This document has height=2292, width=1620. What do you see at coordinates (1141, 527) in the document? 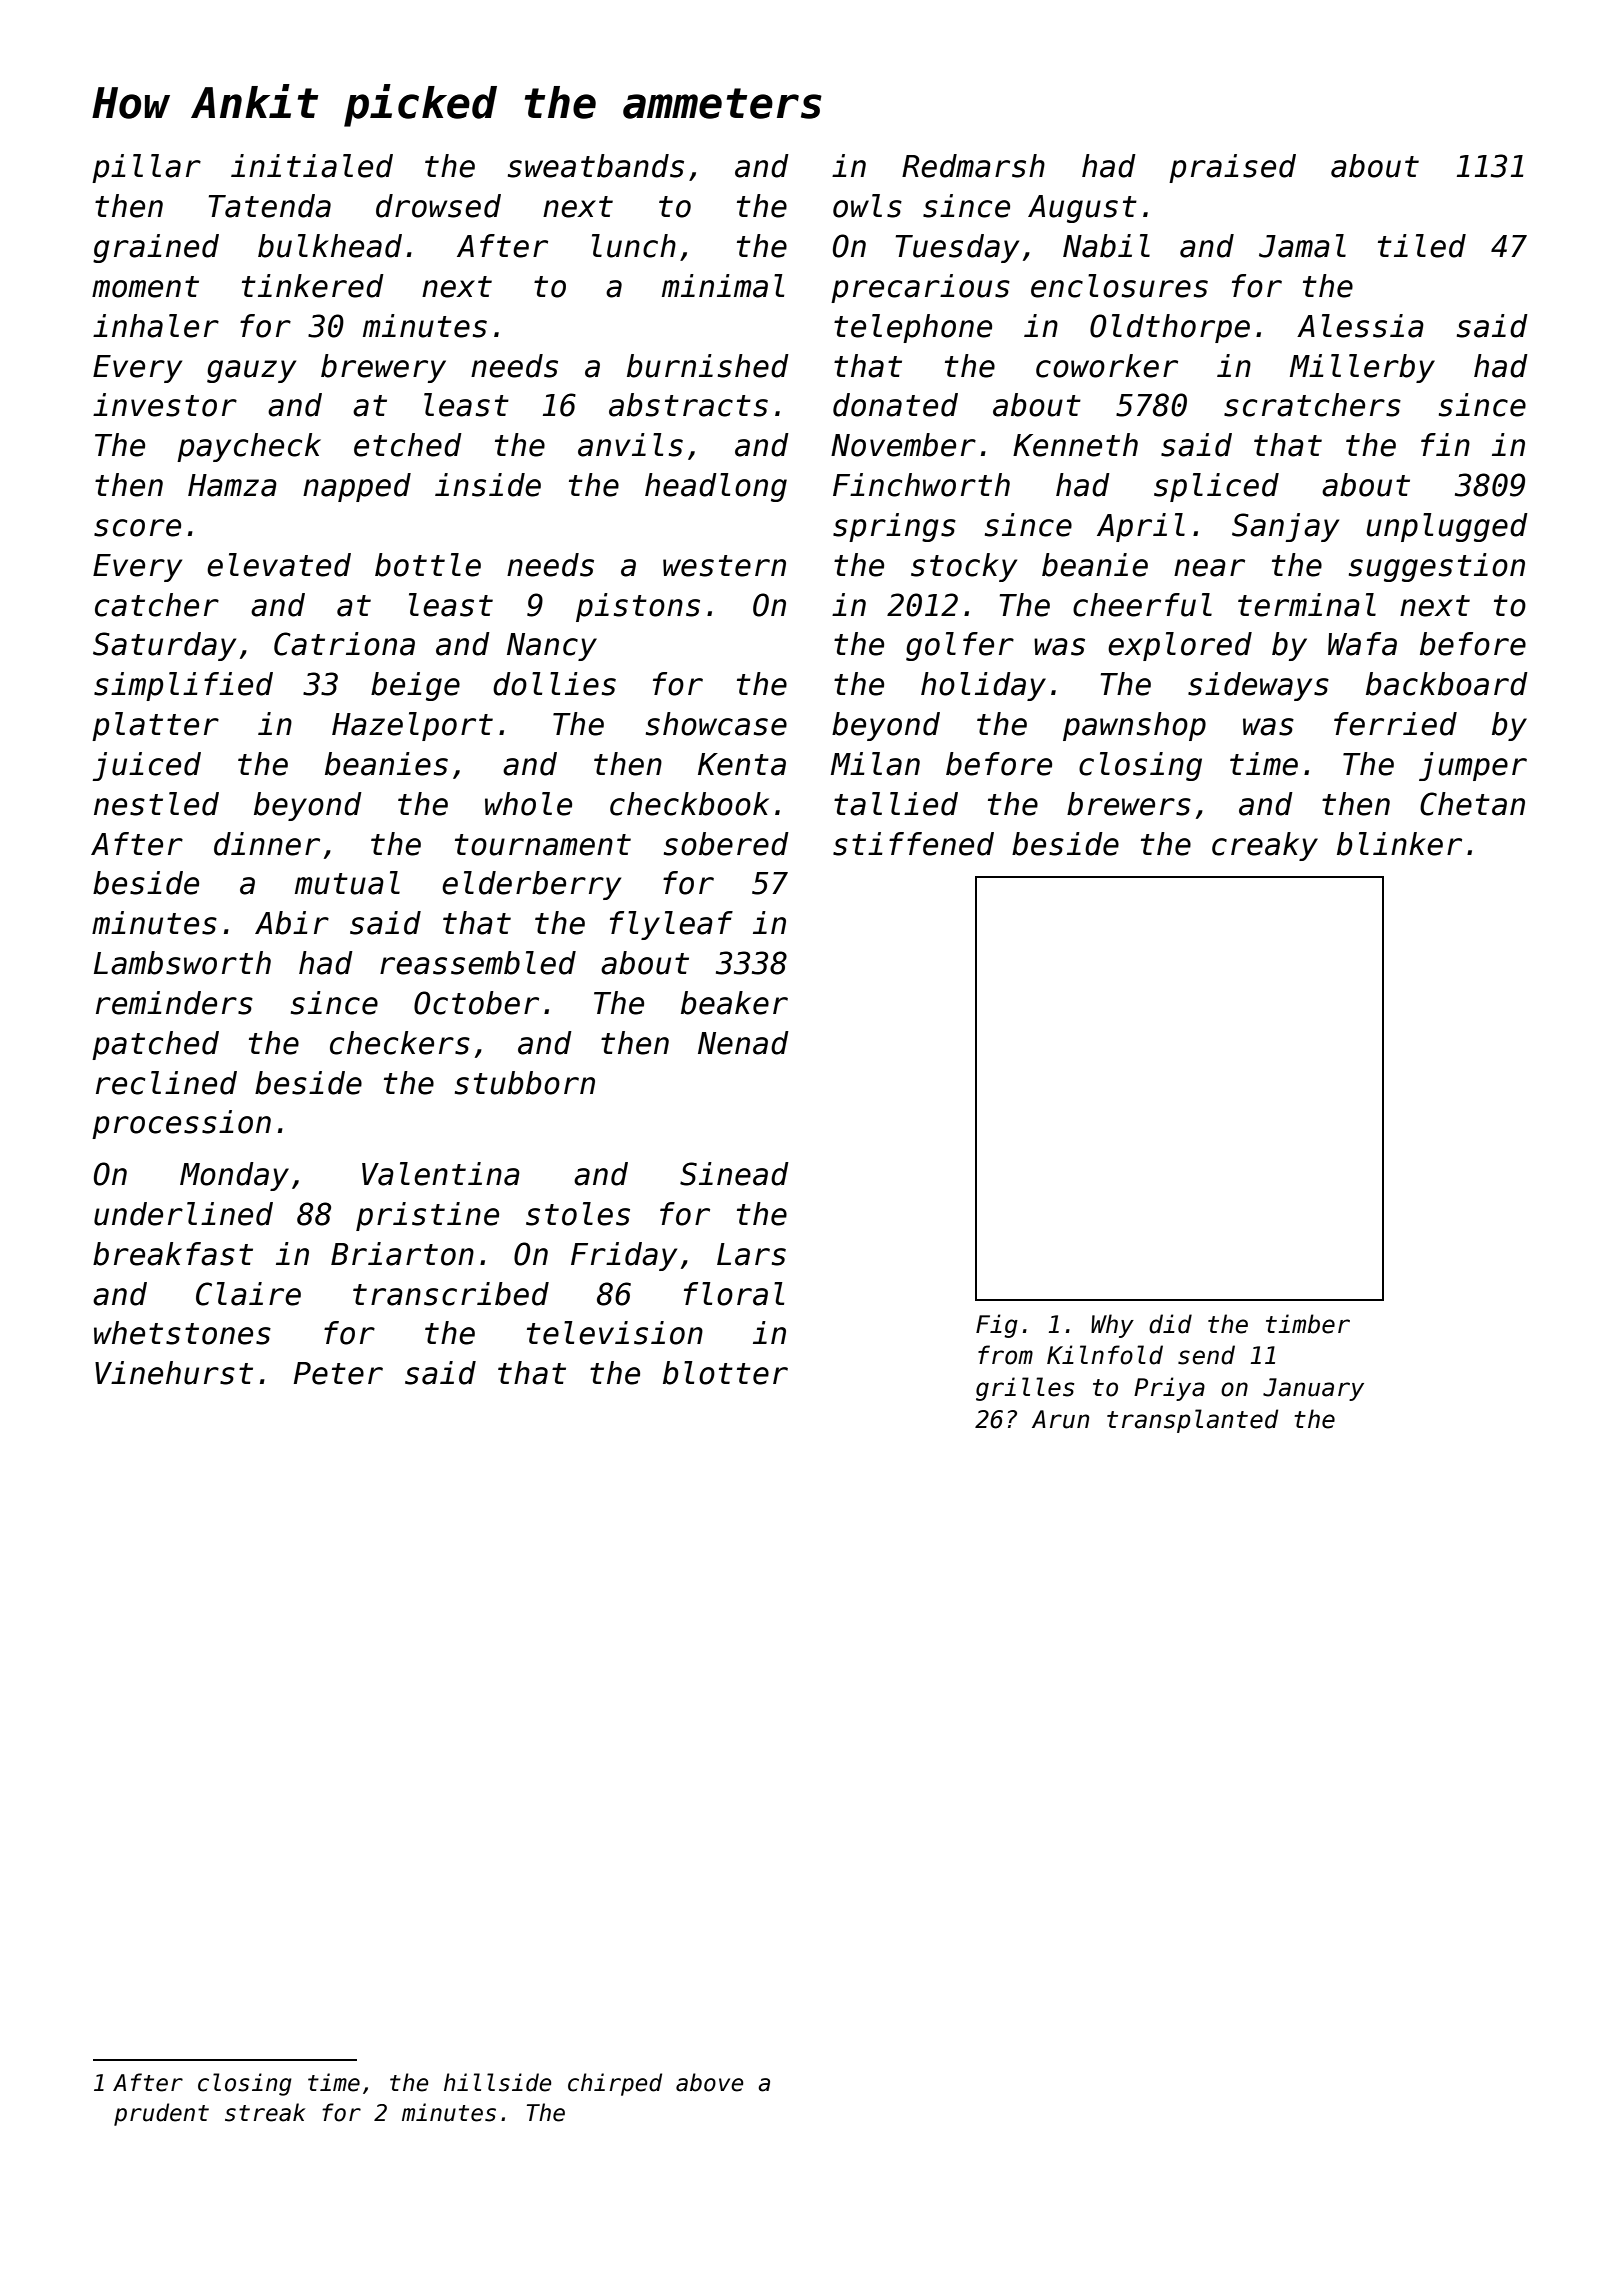
I see `April` at bounding box center [1141, 527].
